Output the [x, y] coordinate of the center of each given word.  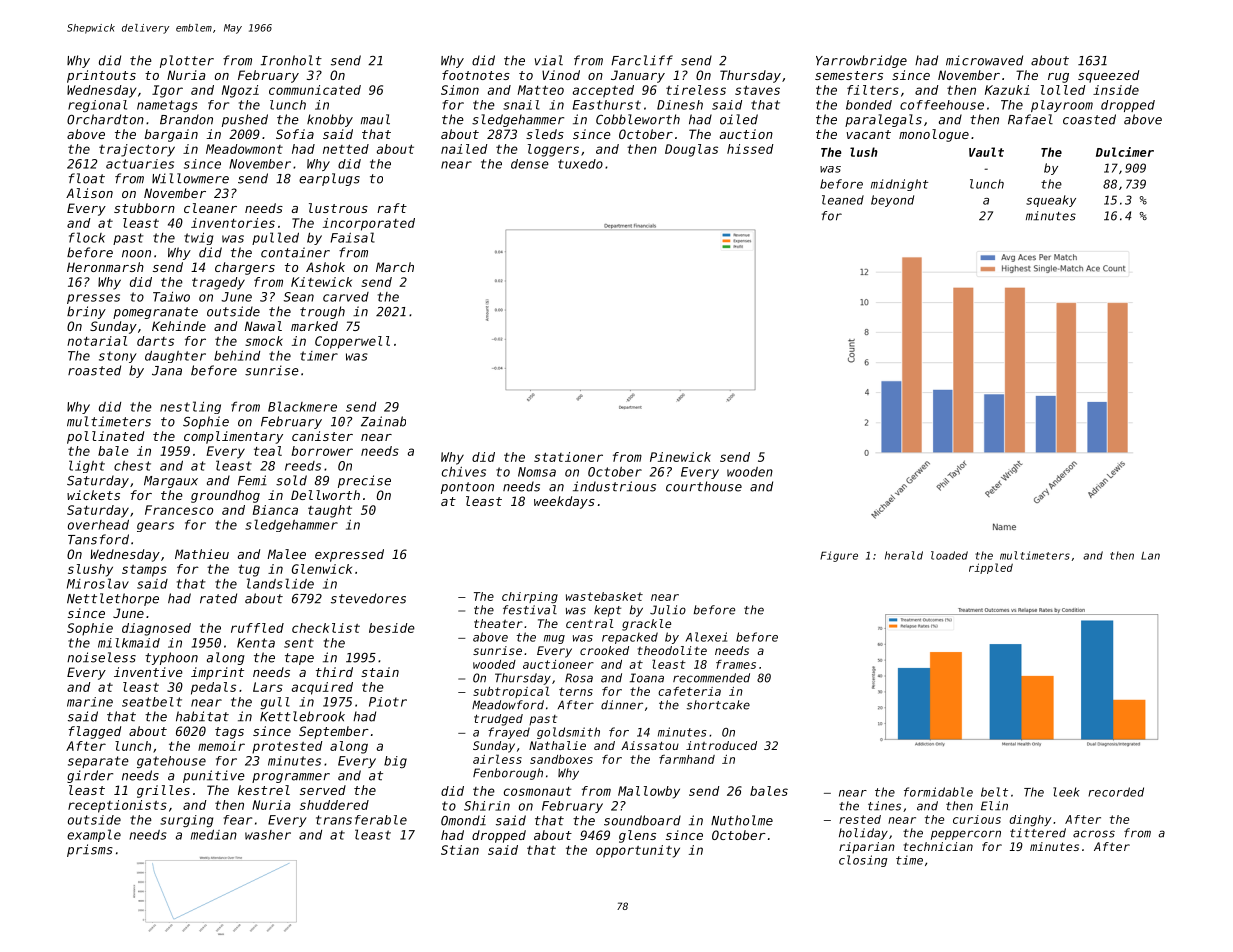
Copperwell [352, 342]
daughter [175, 356]
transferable [361, 820]
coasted [1089, 119]
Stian [460, 850]
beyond [892, 201]
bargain [171, 135]
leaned [843, 200]
